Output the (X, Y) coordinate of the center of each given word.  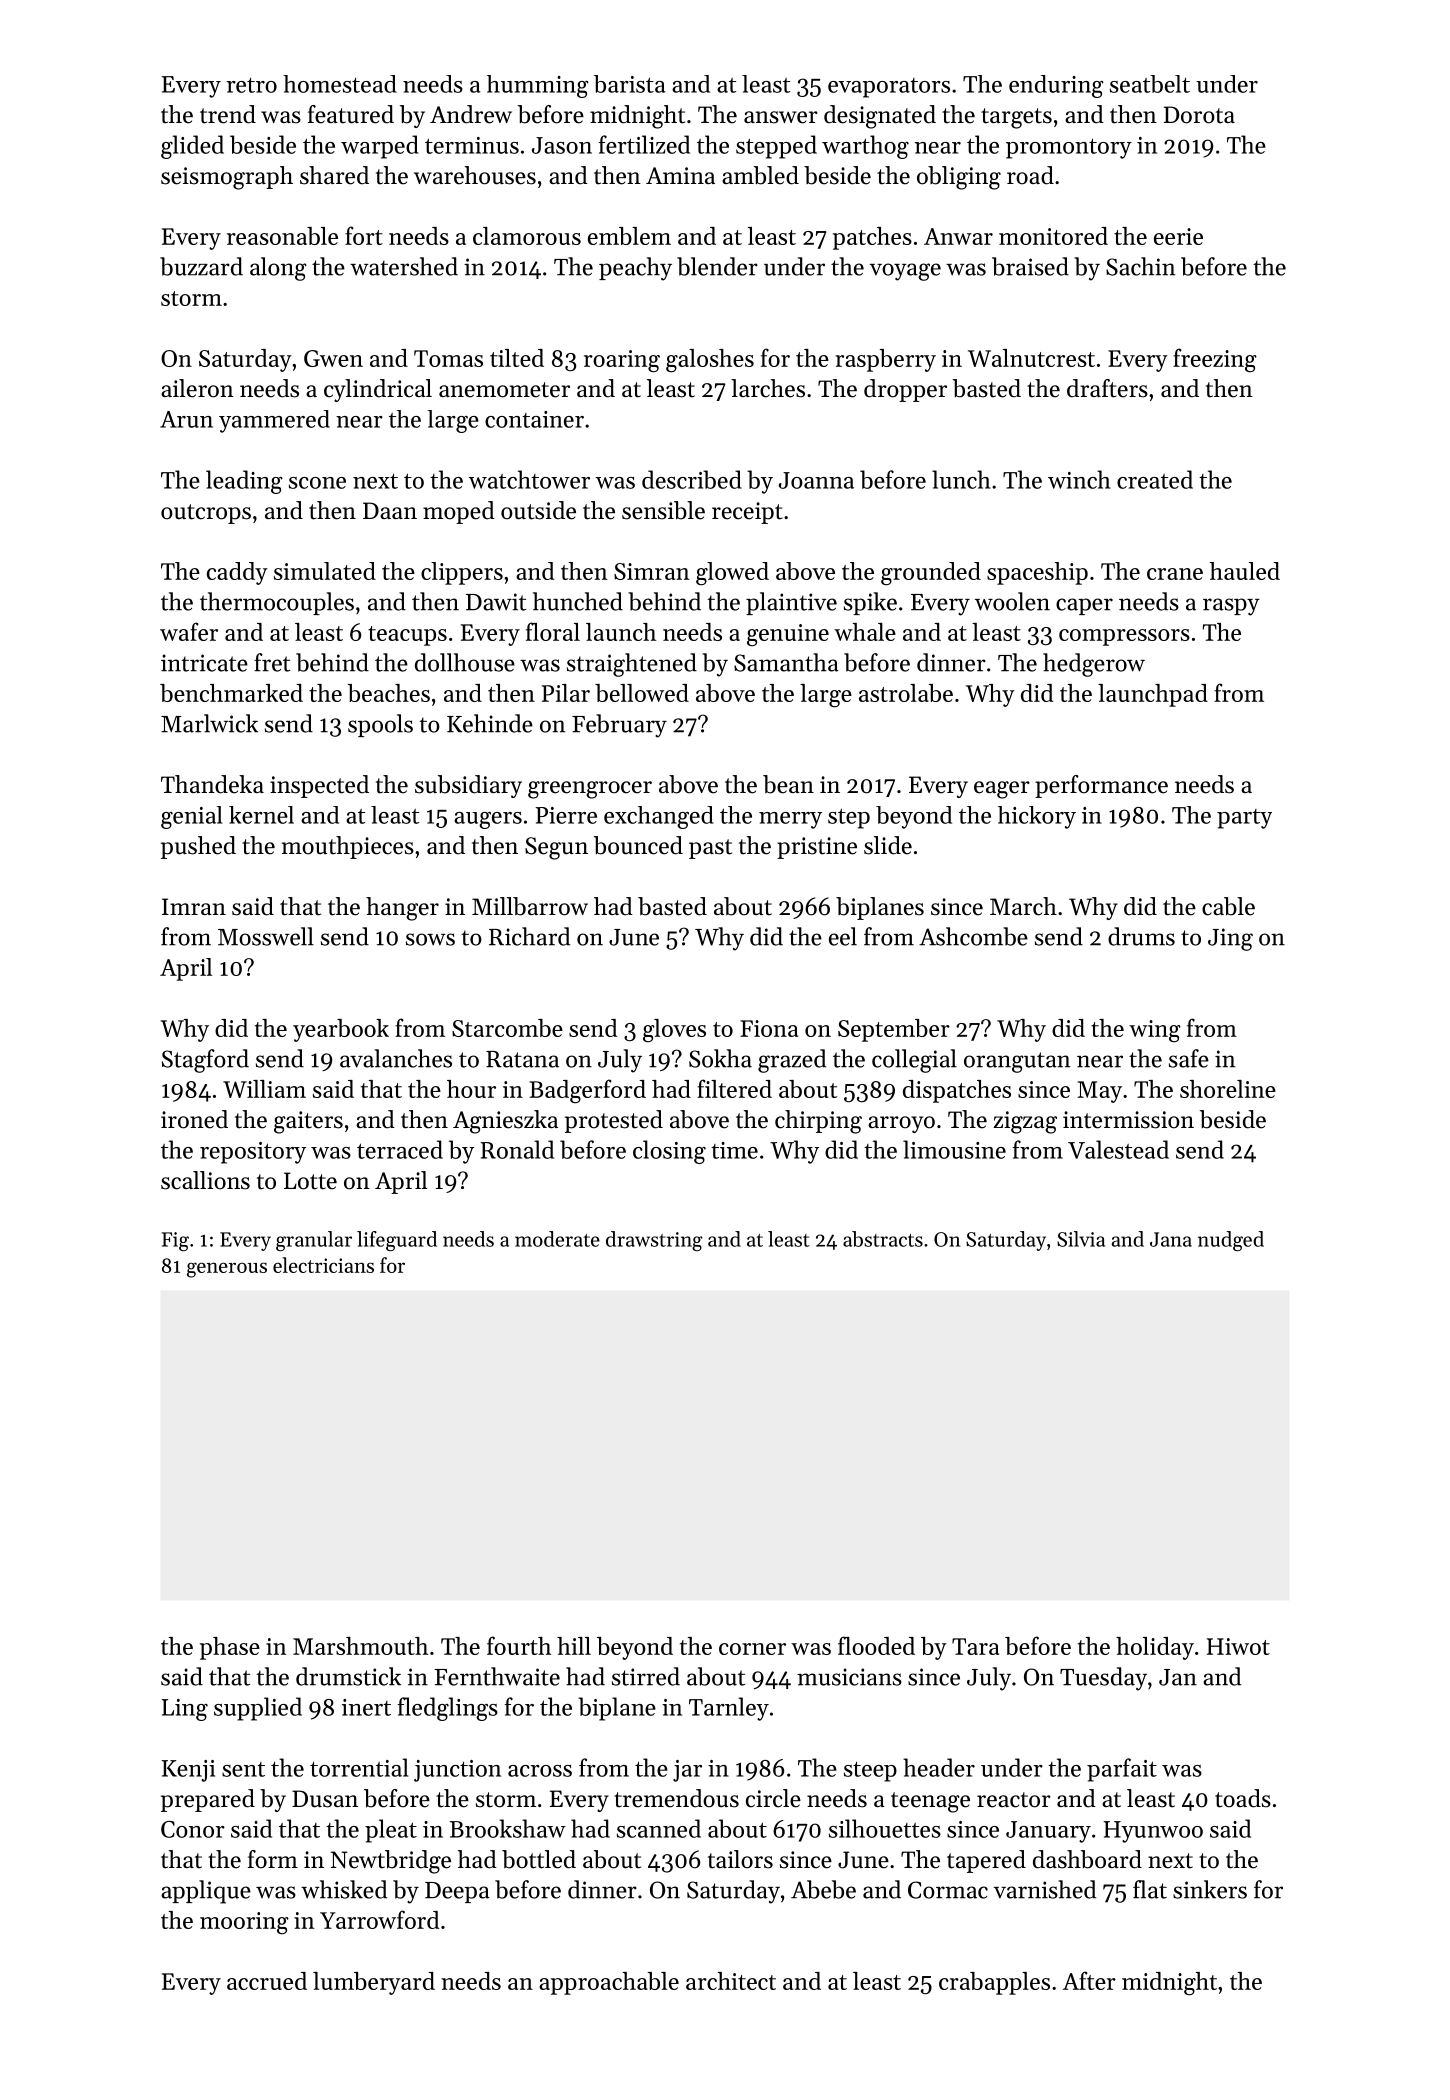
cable (1228, 906)
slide (888, 845)
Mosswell (266, 936)
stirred (646, 1676)
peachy (635, 269)
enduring (1056, 86)
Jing (1230, 939)
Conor (193, 1829)
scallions (205, 1180)
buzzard (201, 266)
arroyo (901, 1124)
